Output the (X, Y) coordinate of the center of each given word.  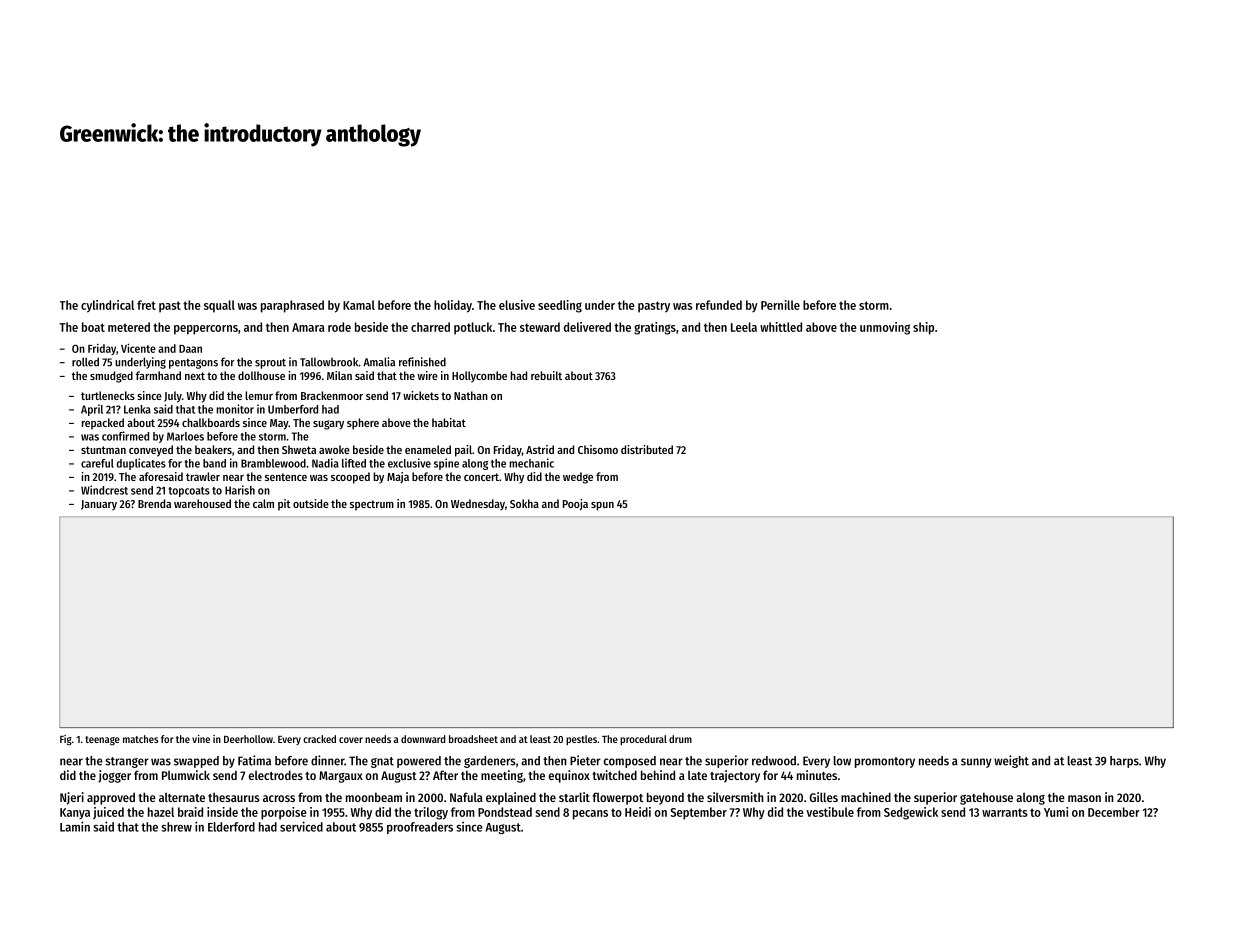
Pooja (575, 505)
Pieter (585, 760)
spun (602, 506)
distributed (647, 449)
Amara (308, 327)
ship (923, 328)
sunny (976, 763)
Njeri (72, 798)
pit (284, 505)
